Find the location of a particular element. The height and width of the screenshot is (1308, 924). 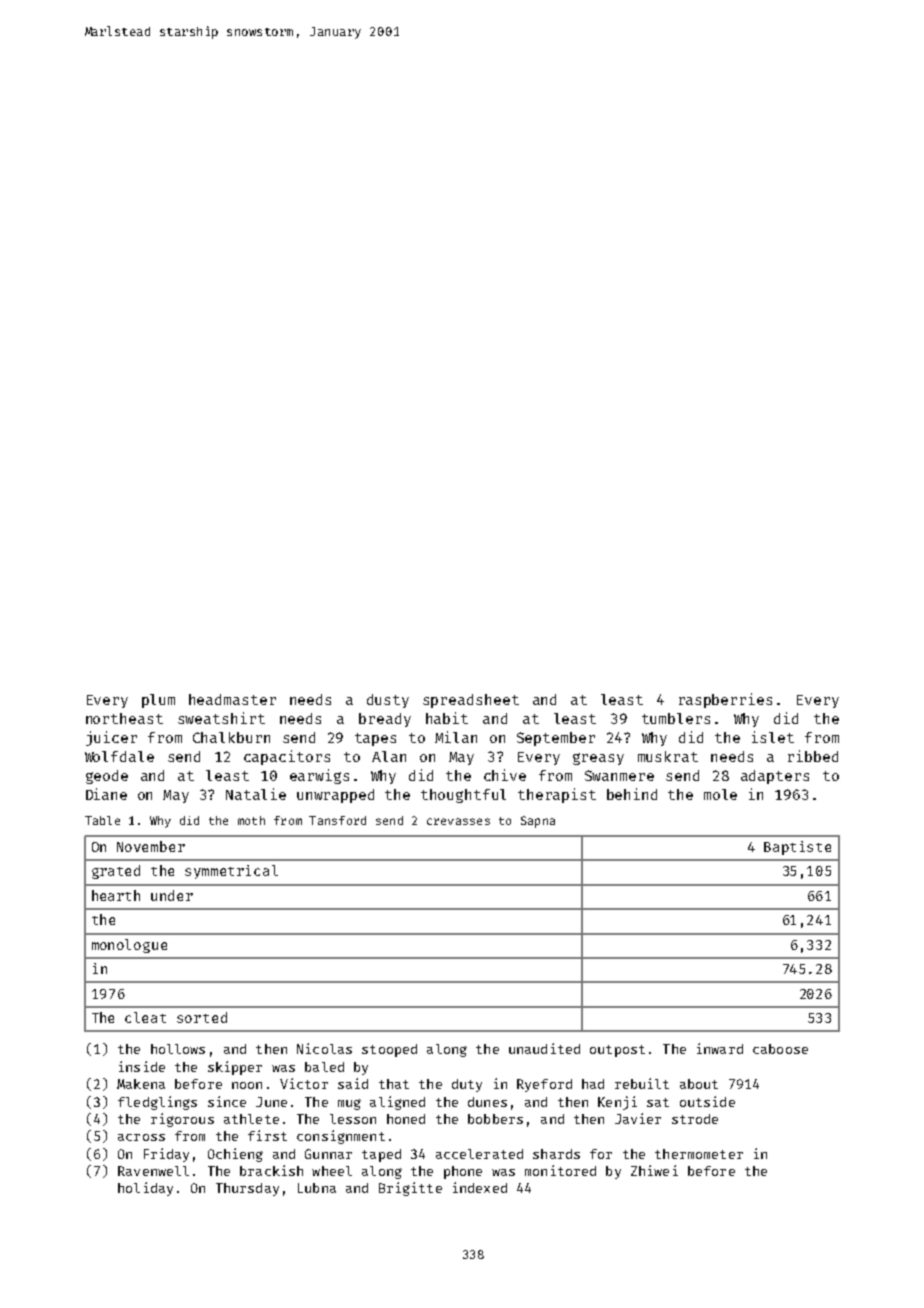

symmetrical is located at coordinates (231, 872).
